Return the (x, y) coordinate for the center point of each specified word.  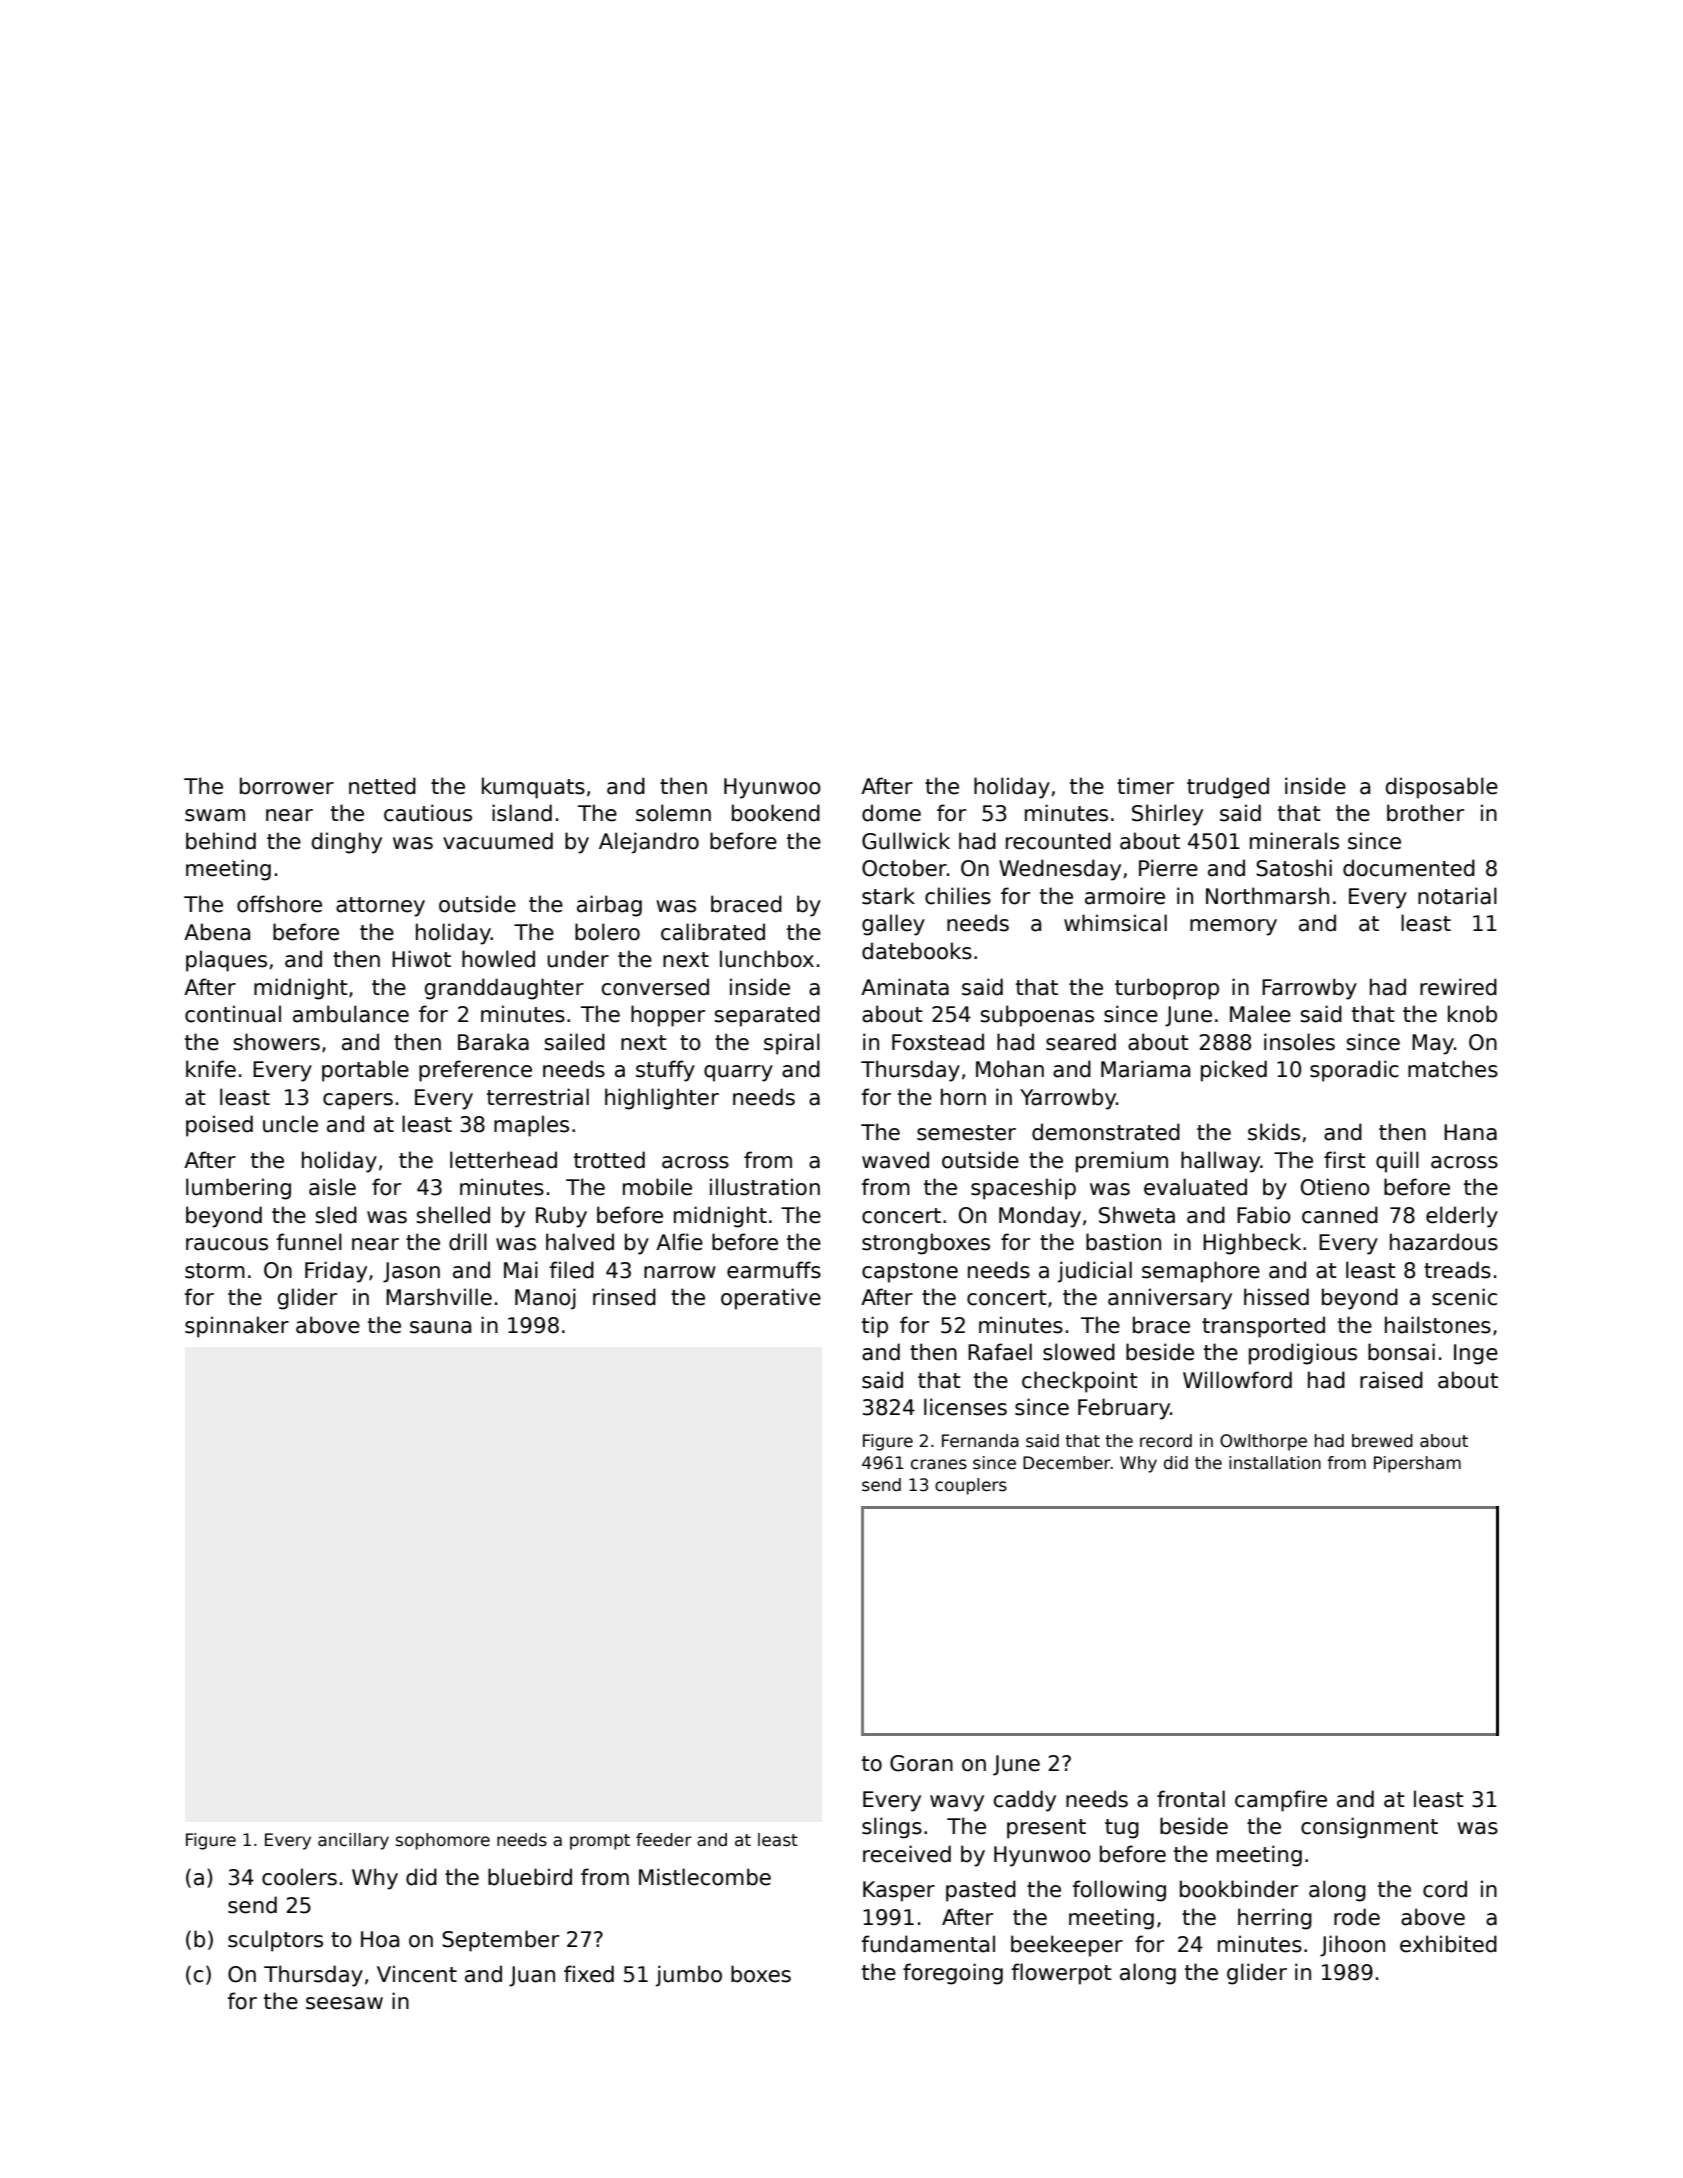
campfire (1281, 1801)
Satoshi (1294, 868)
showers (276, 1042)
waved (895, 1160)
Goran (921, 1763)
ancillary (353, 1841)
